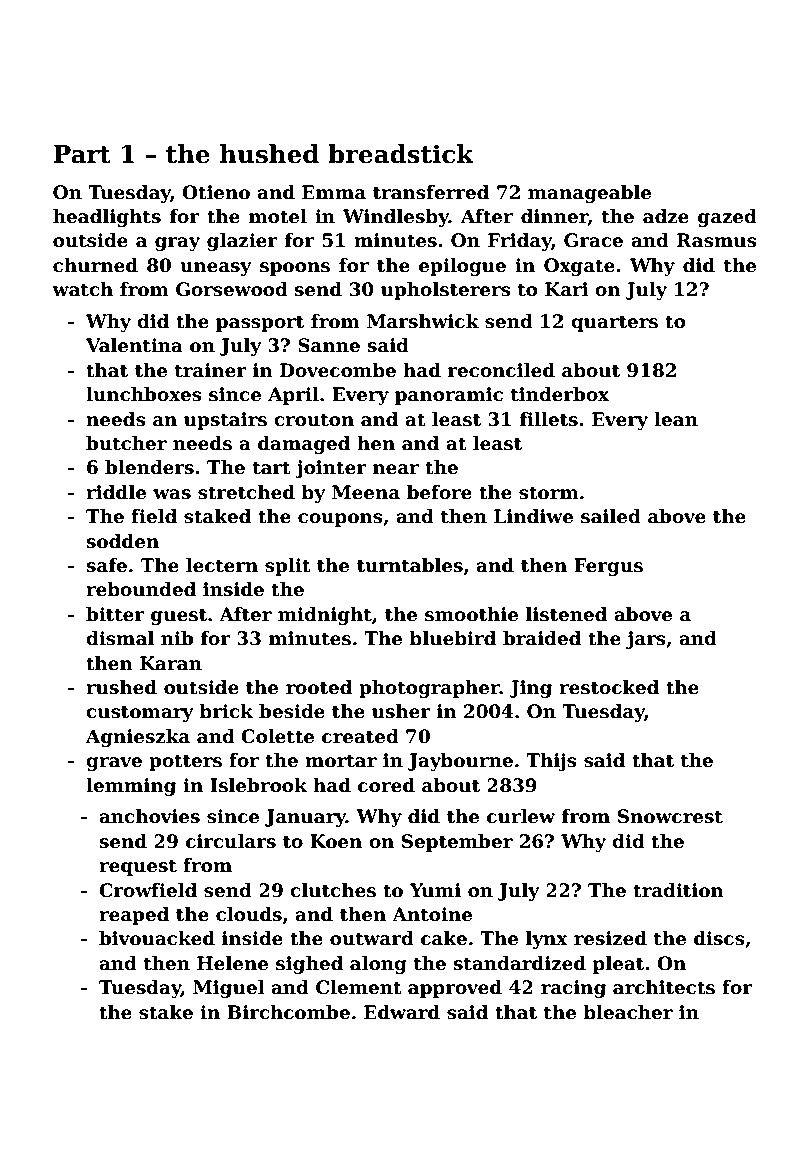  I want to click on jars, so click(646, 640).
